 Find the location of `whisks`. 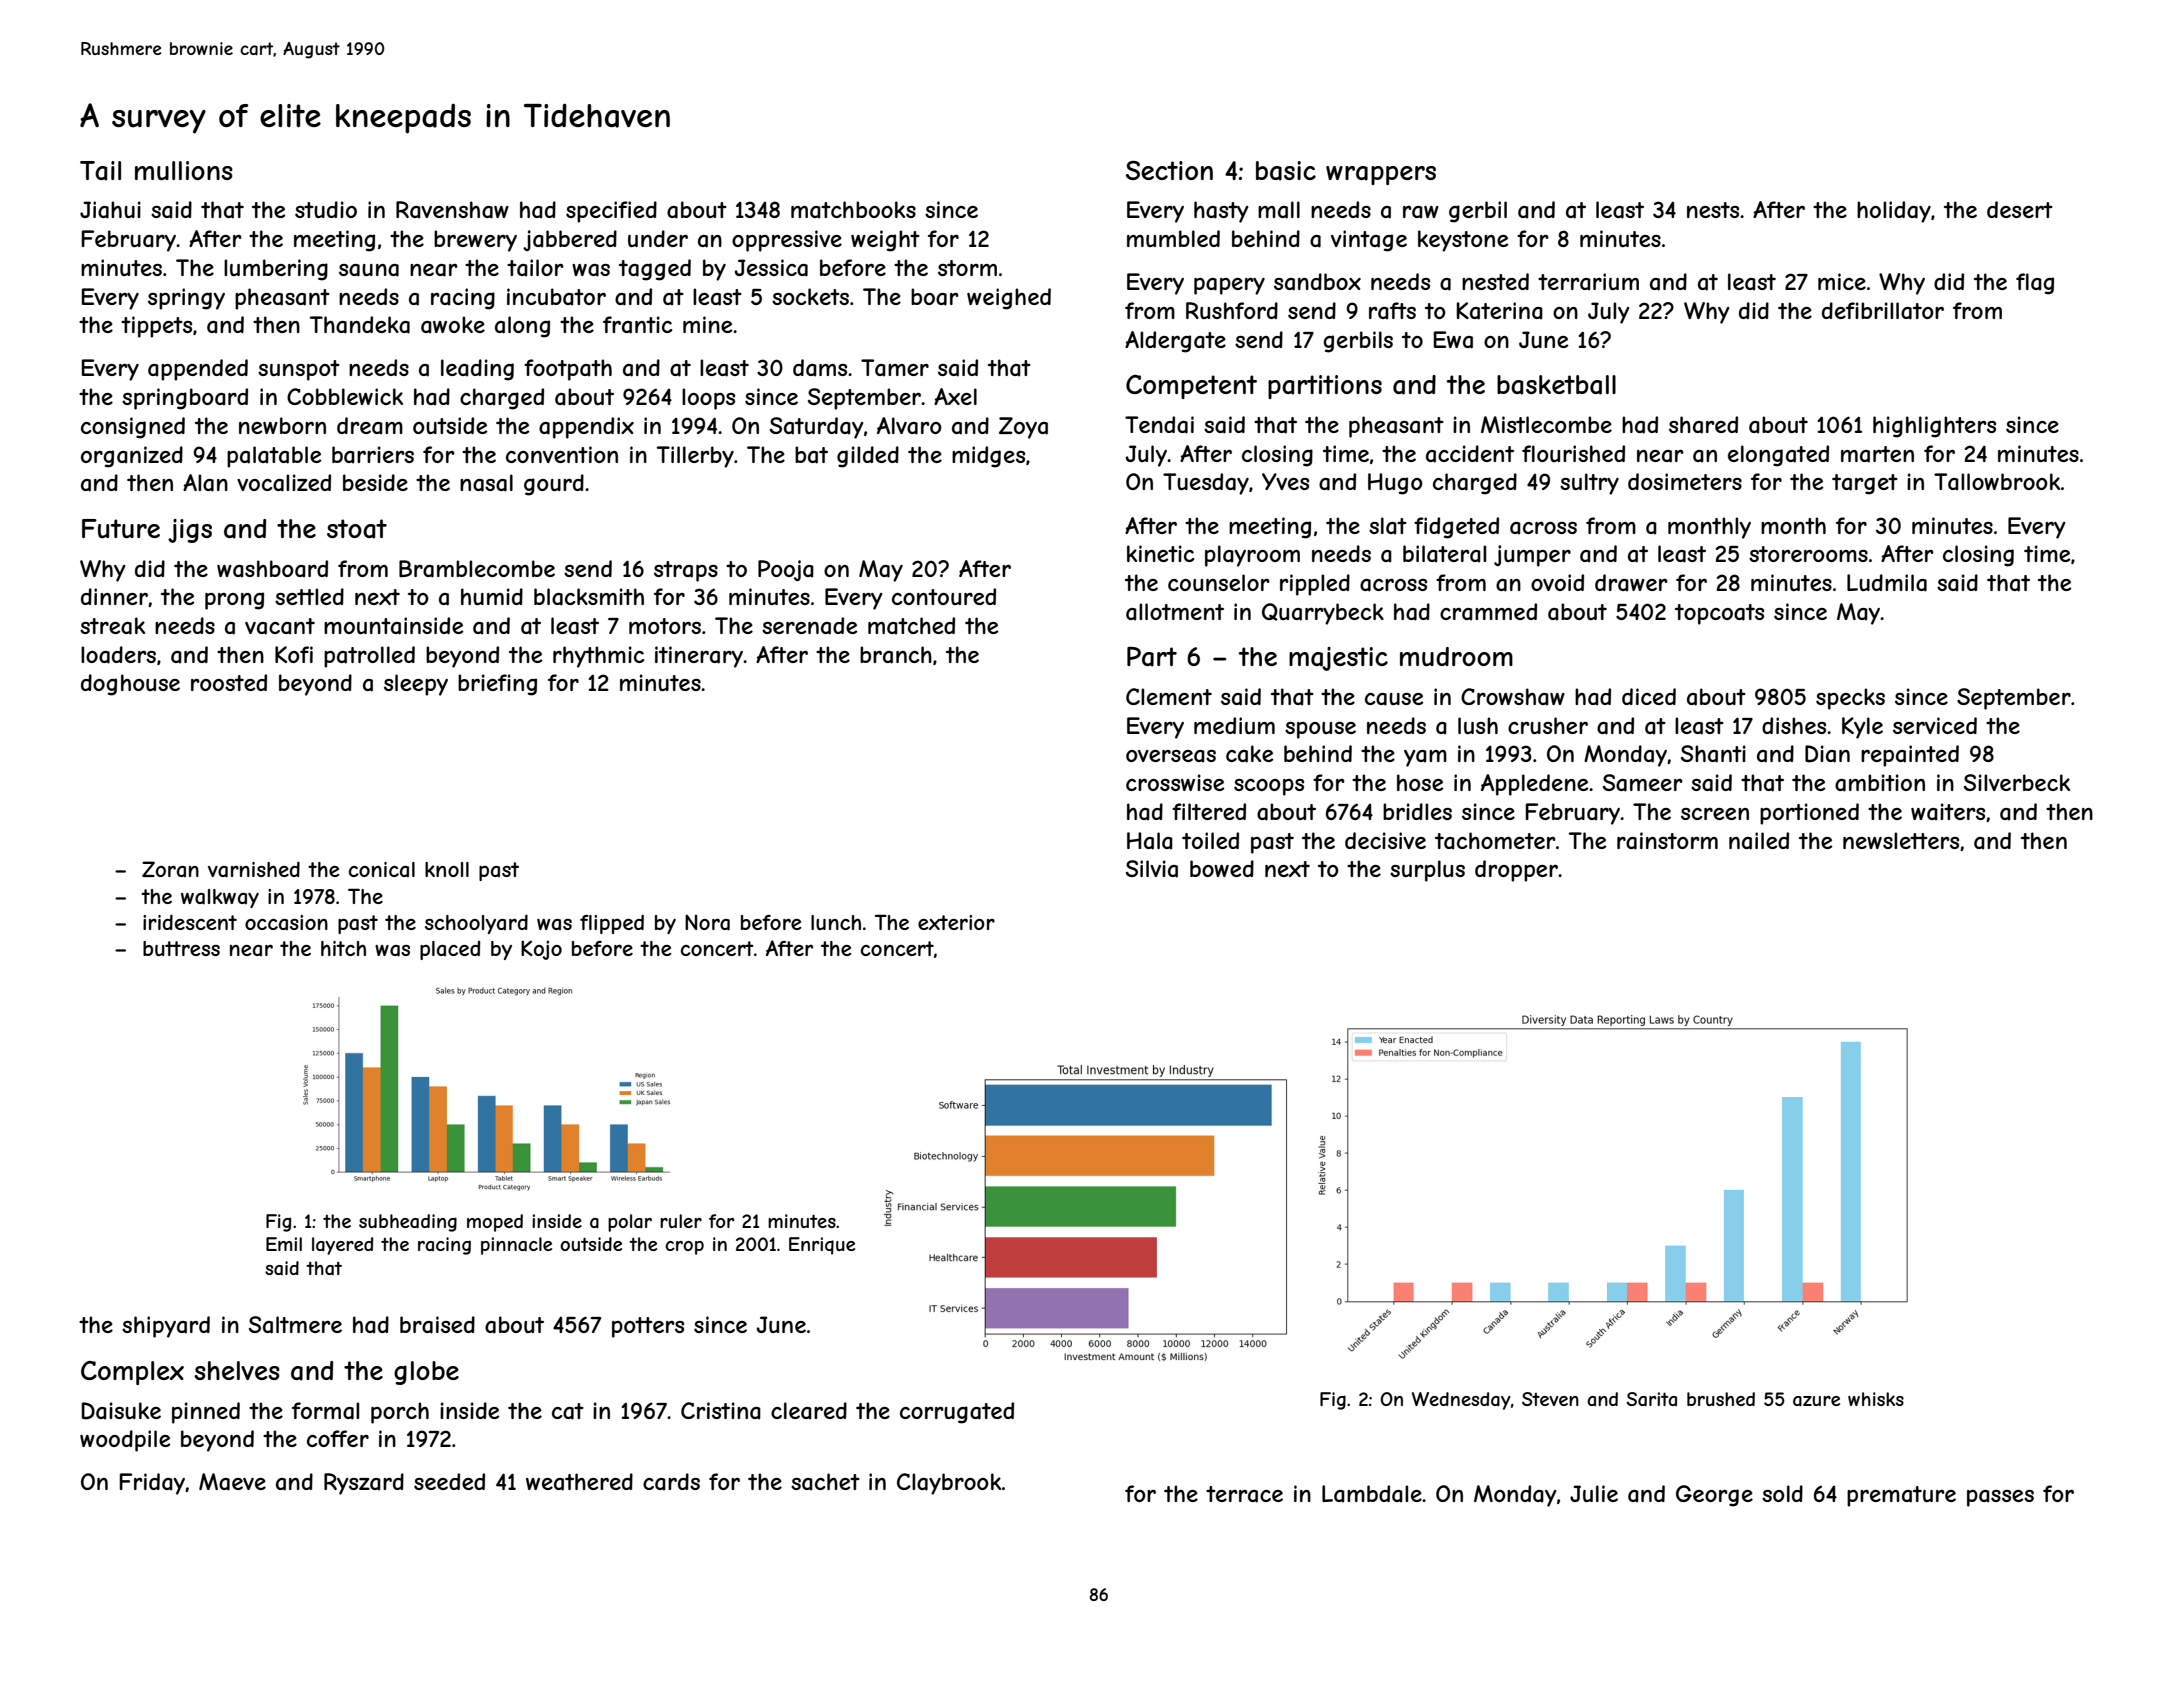

whisks is located at coordinates (1876, 1399).
